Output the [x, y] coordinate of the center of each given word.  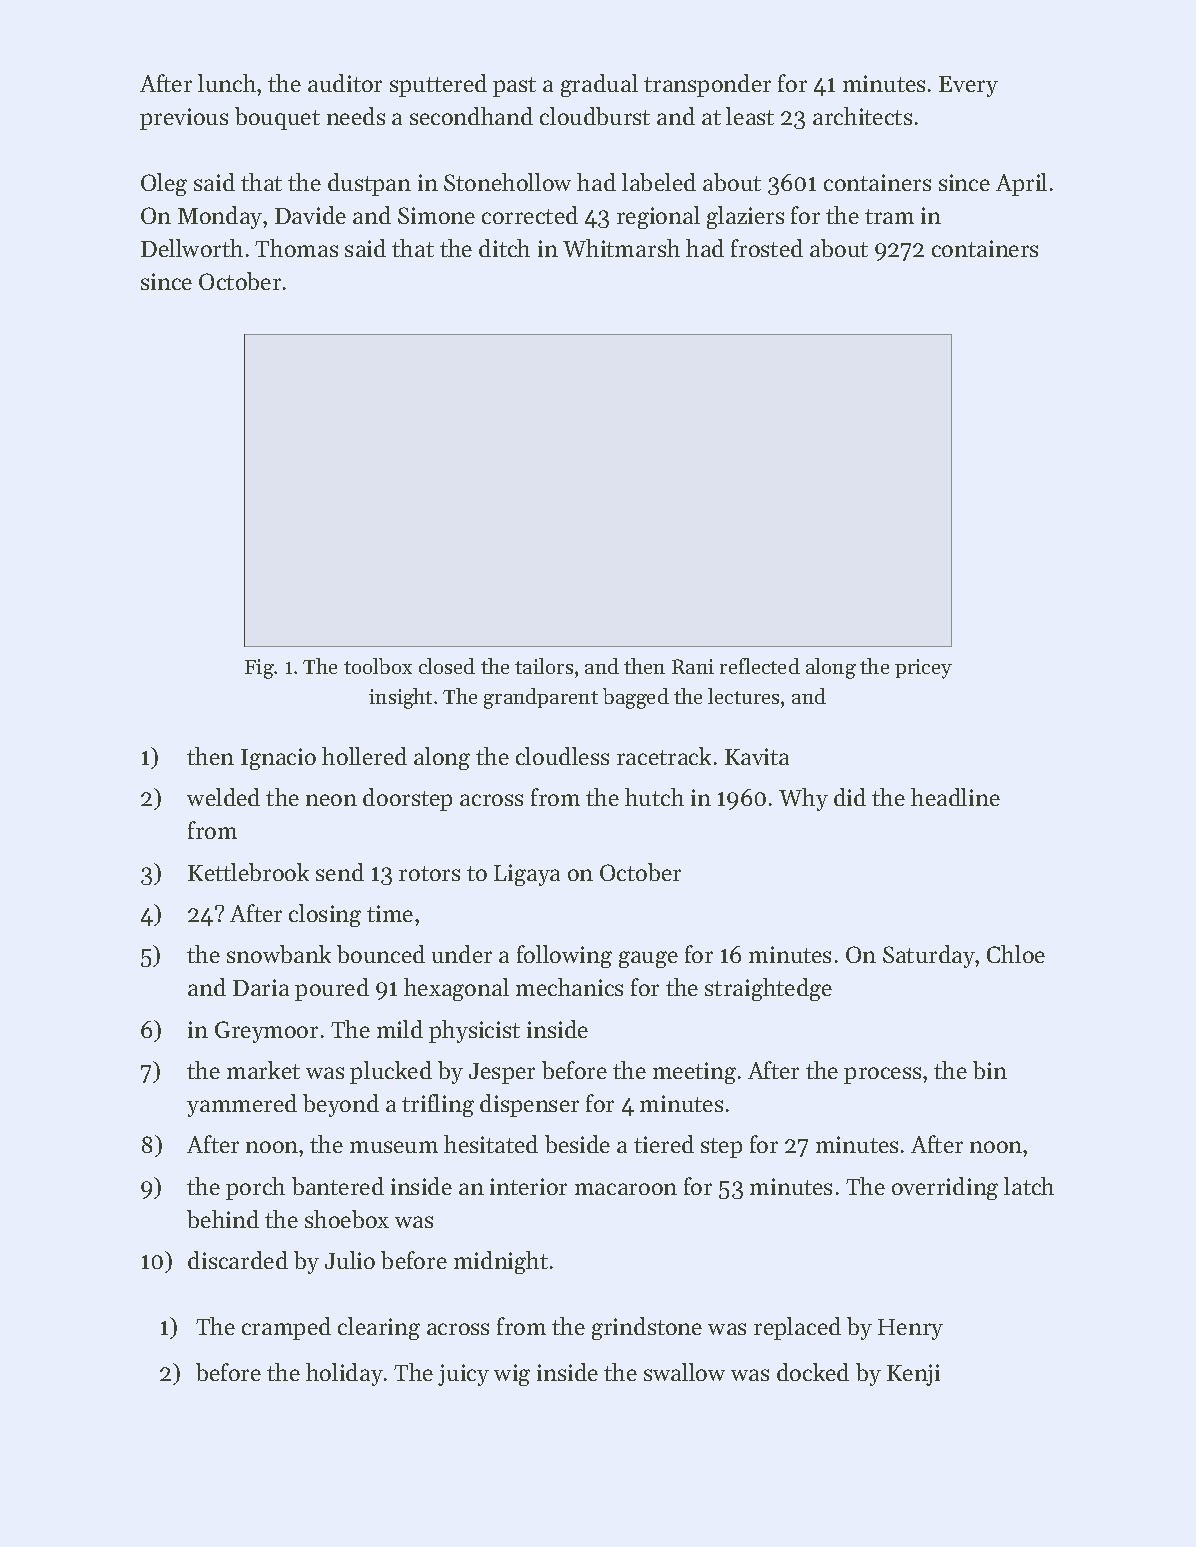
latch [1029, 1186]
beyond [341, 1105]
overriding [945, 1188]
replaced [797, 1328]
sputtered [438, 85]
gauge [648, 959]
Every [968, 86]
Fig [259, 669]
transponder [707, 85]
